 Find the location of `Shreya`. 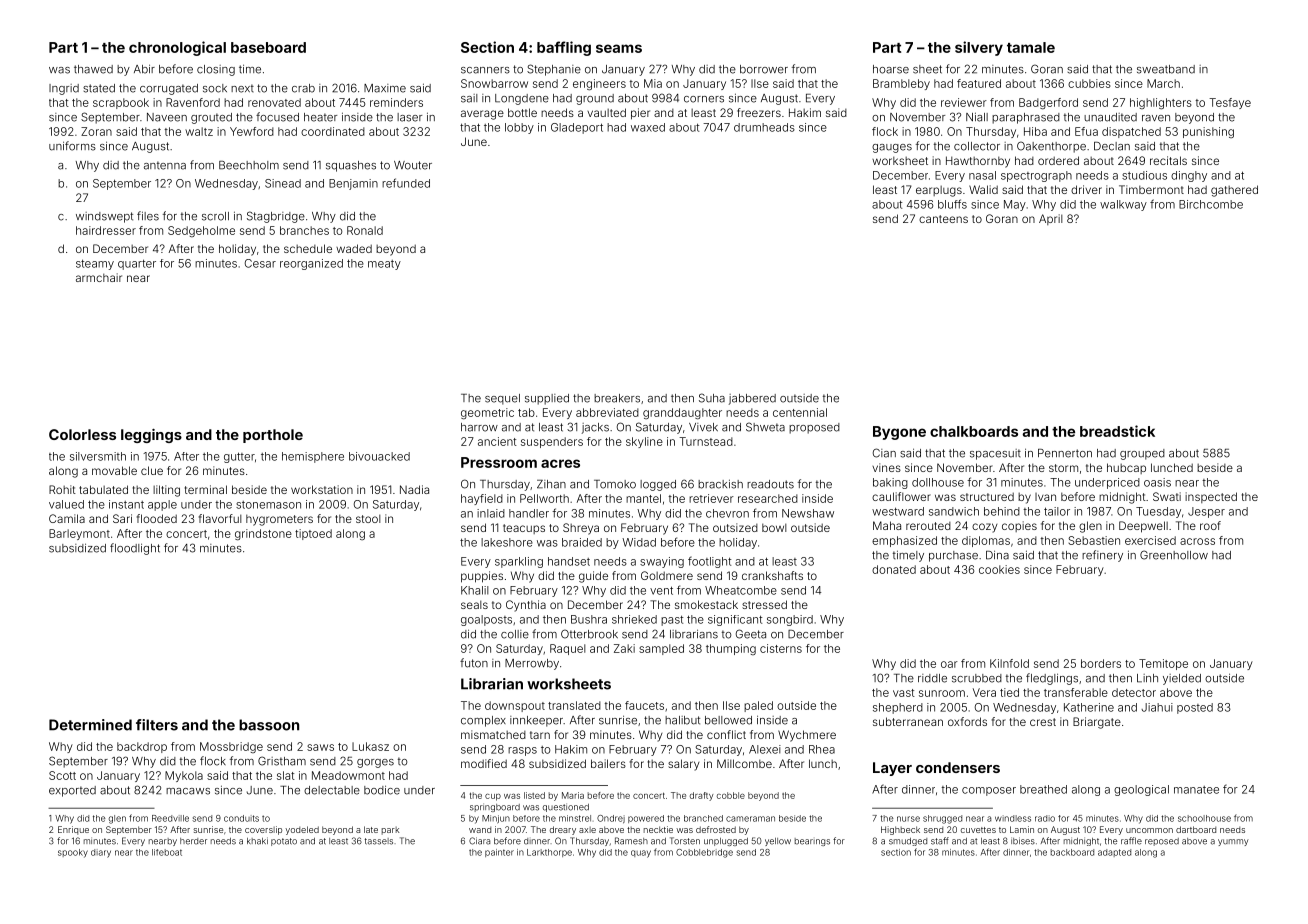

Shreya is located at coordinates (581, 529).
